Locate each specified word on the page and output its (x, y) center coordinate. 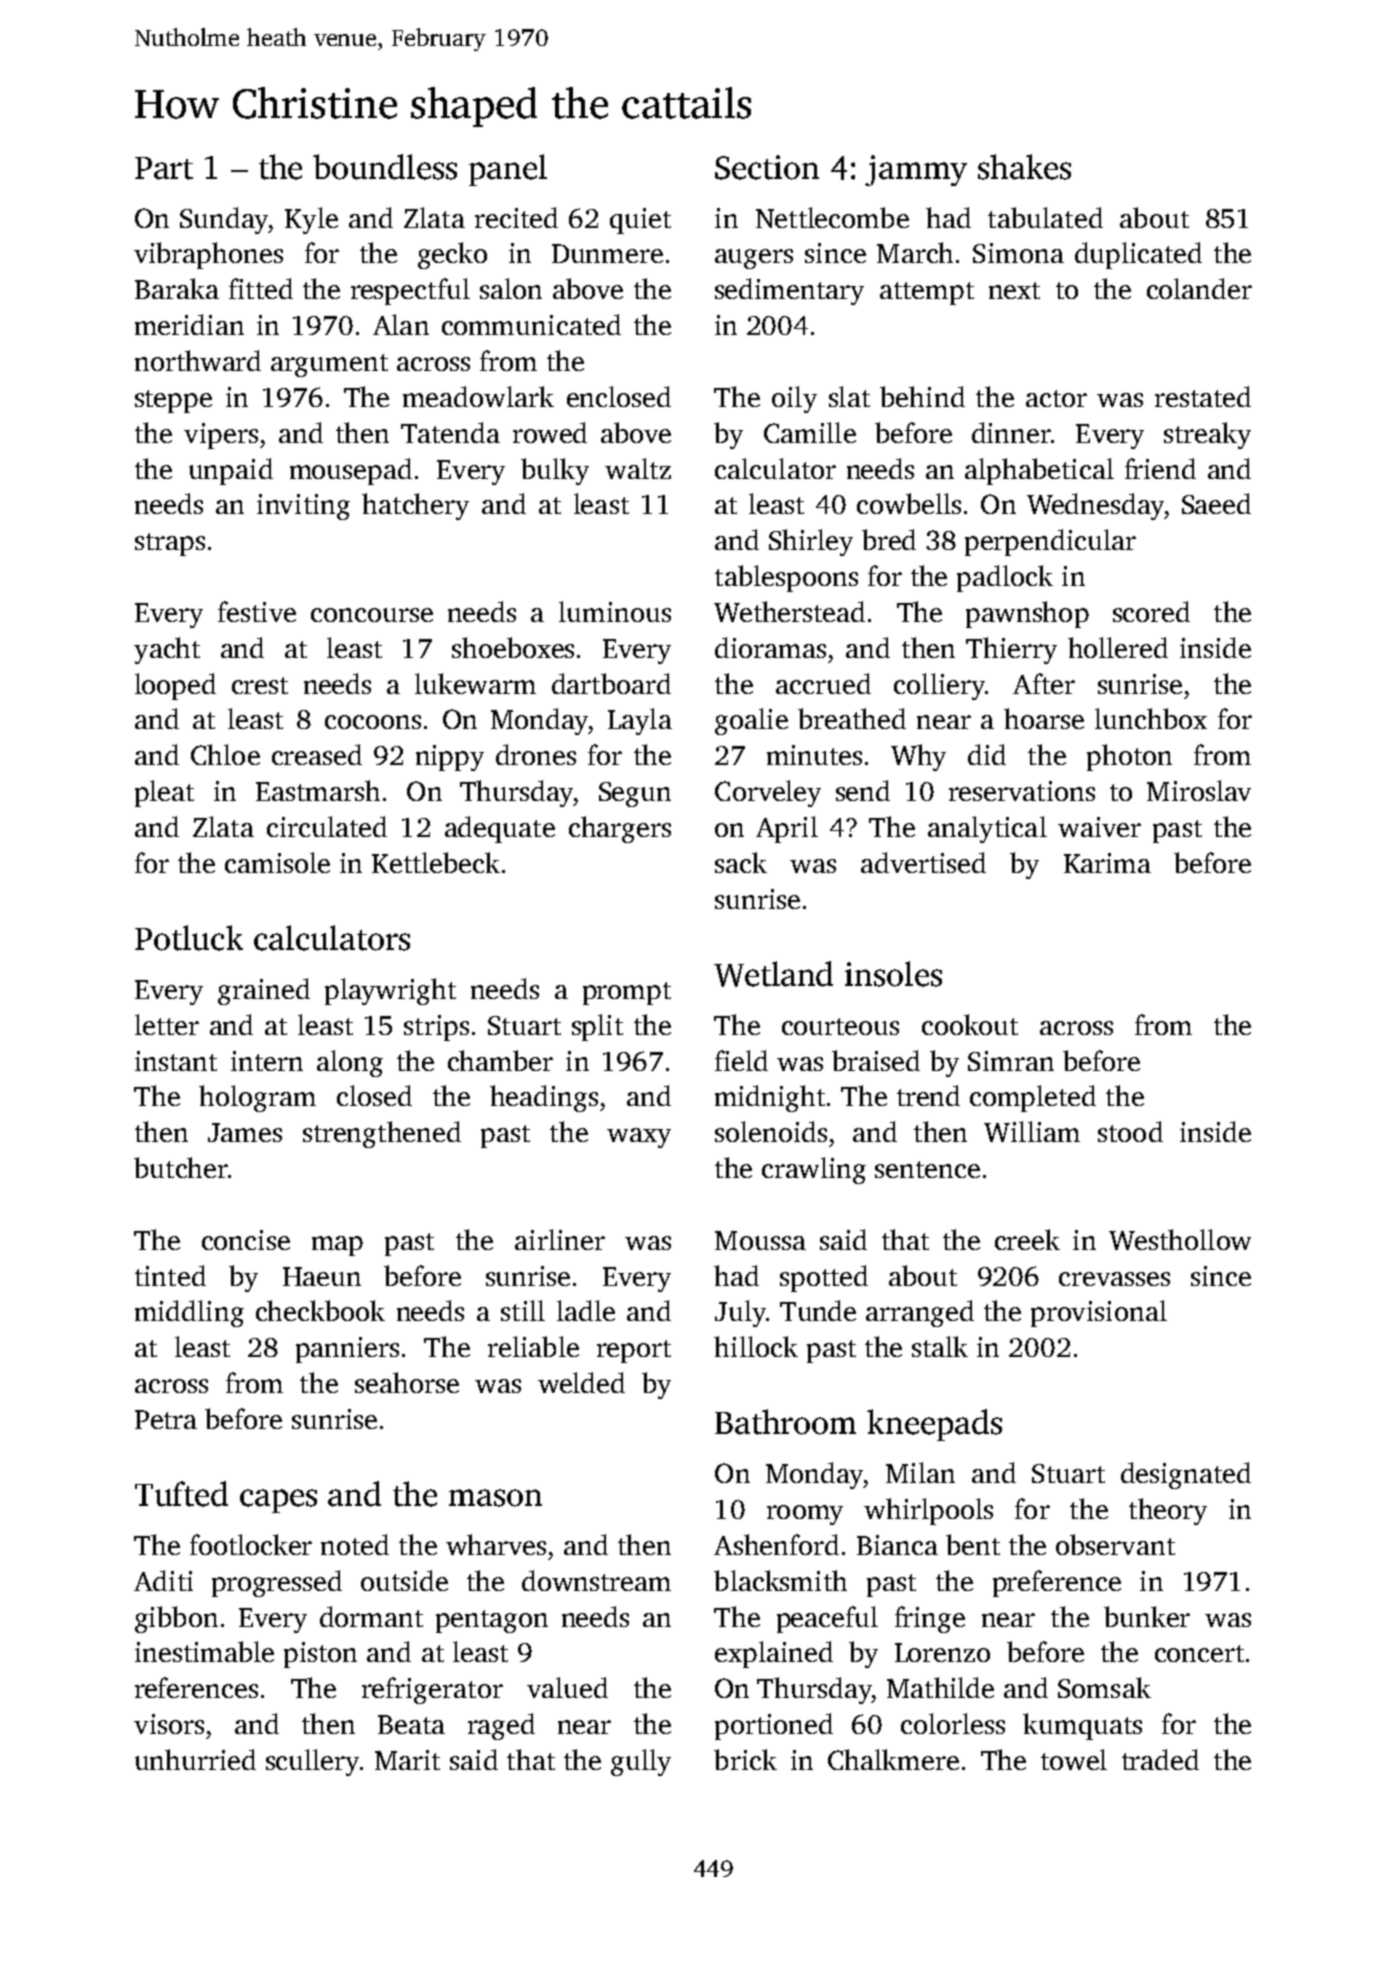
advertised (923, 862)
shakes (1024, 167)
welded (581, 1382)
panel (508, 170)
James (245, 1132)
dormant (371, 1616)
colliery (939, 686)
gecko (452, 255)
